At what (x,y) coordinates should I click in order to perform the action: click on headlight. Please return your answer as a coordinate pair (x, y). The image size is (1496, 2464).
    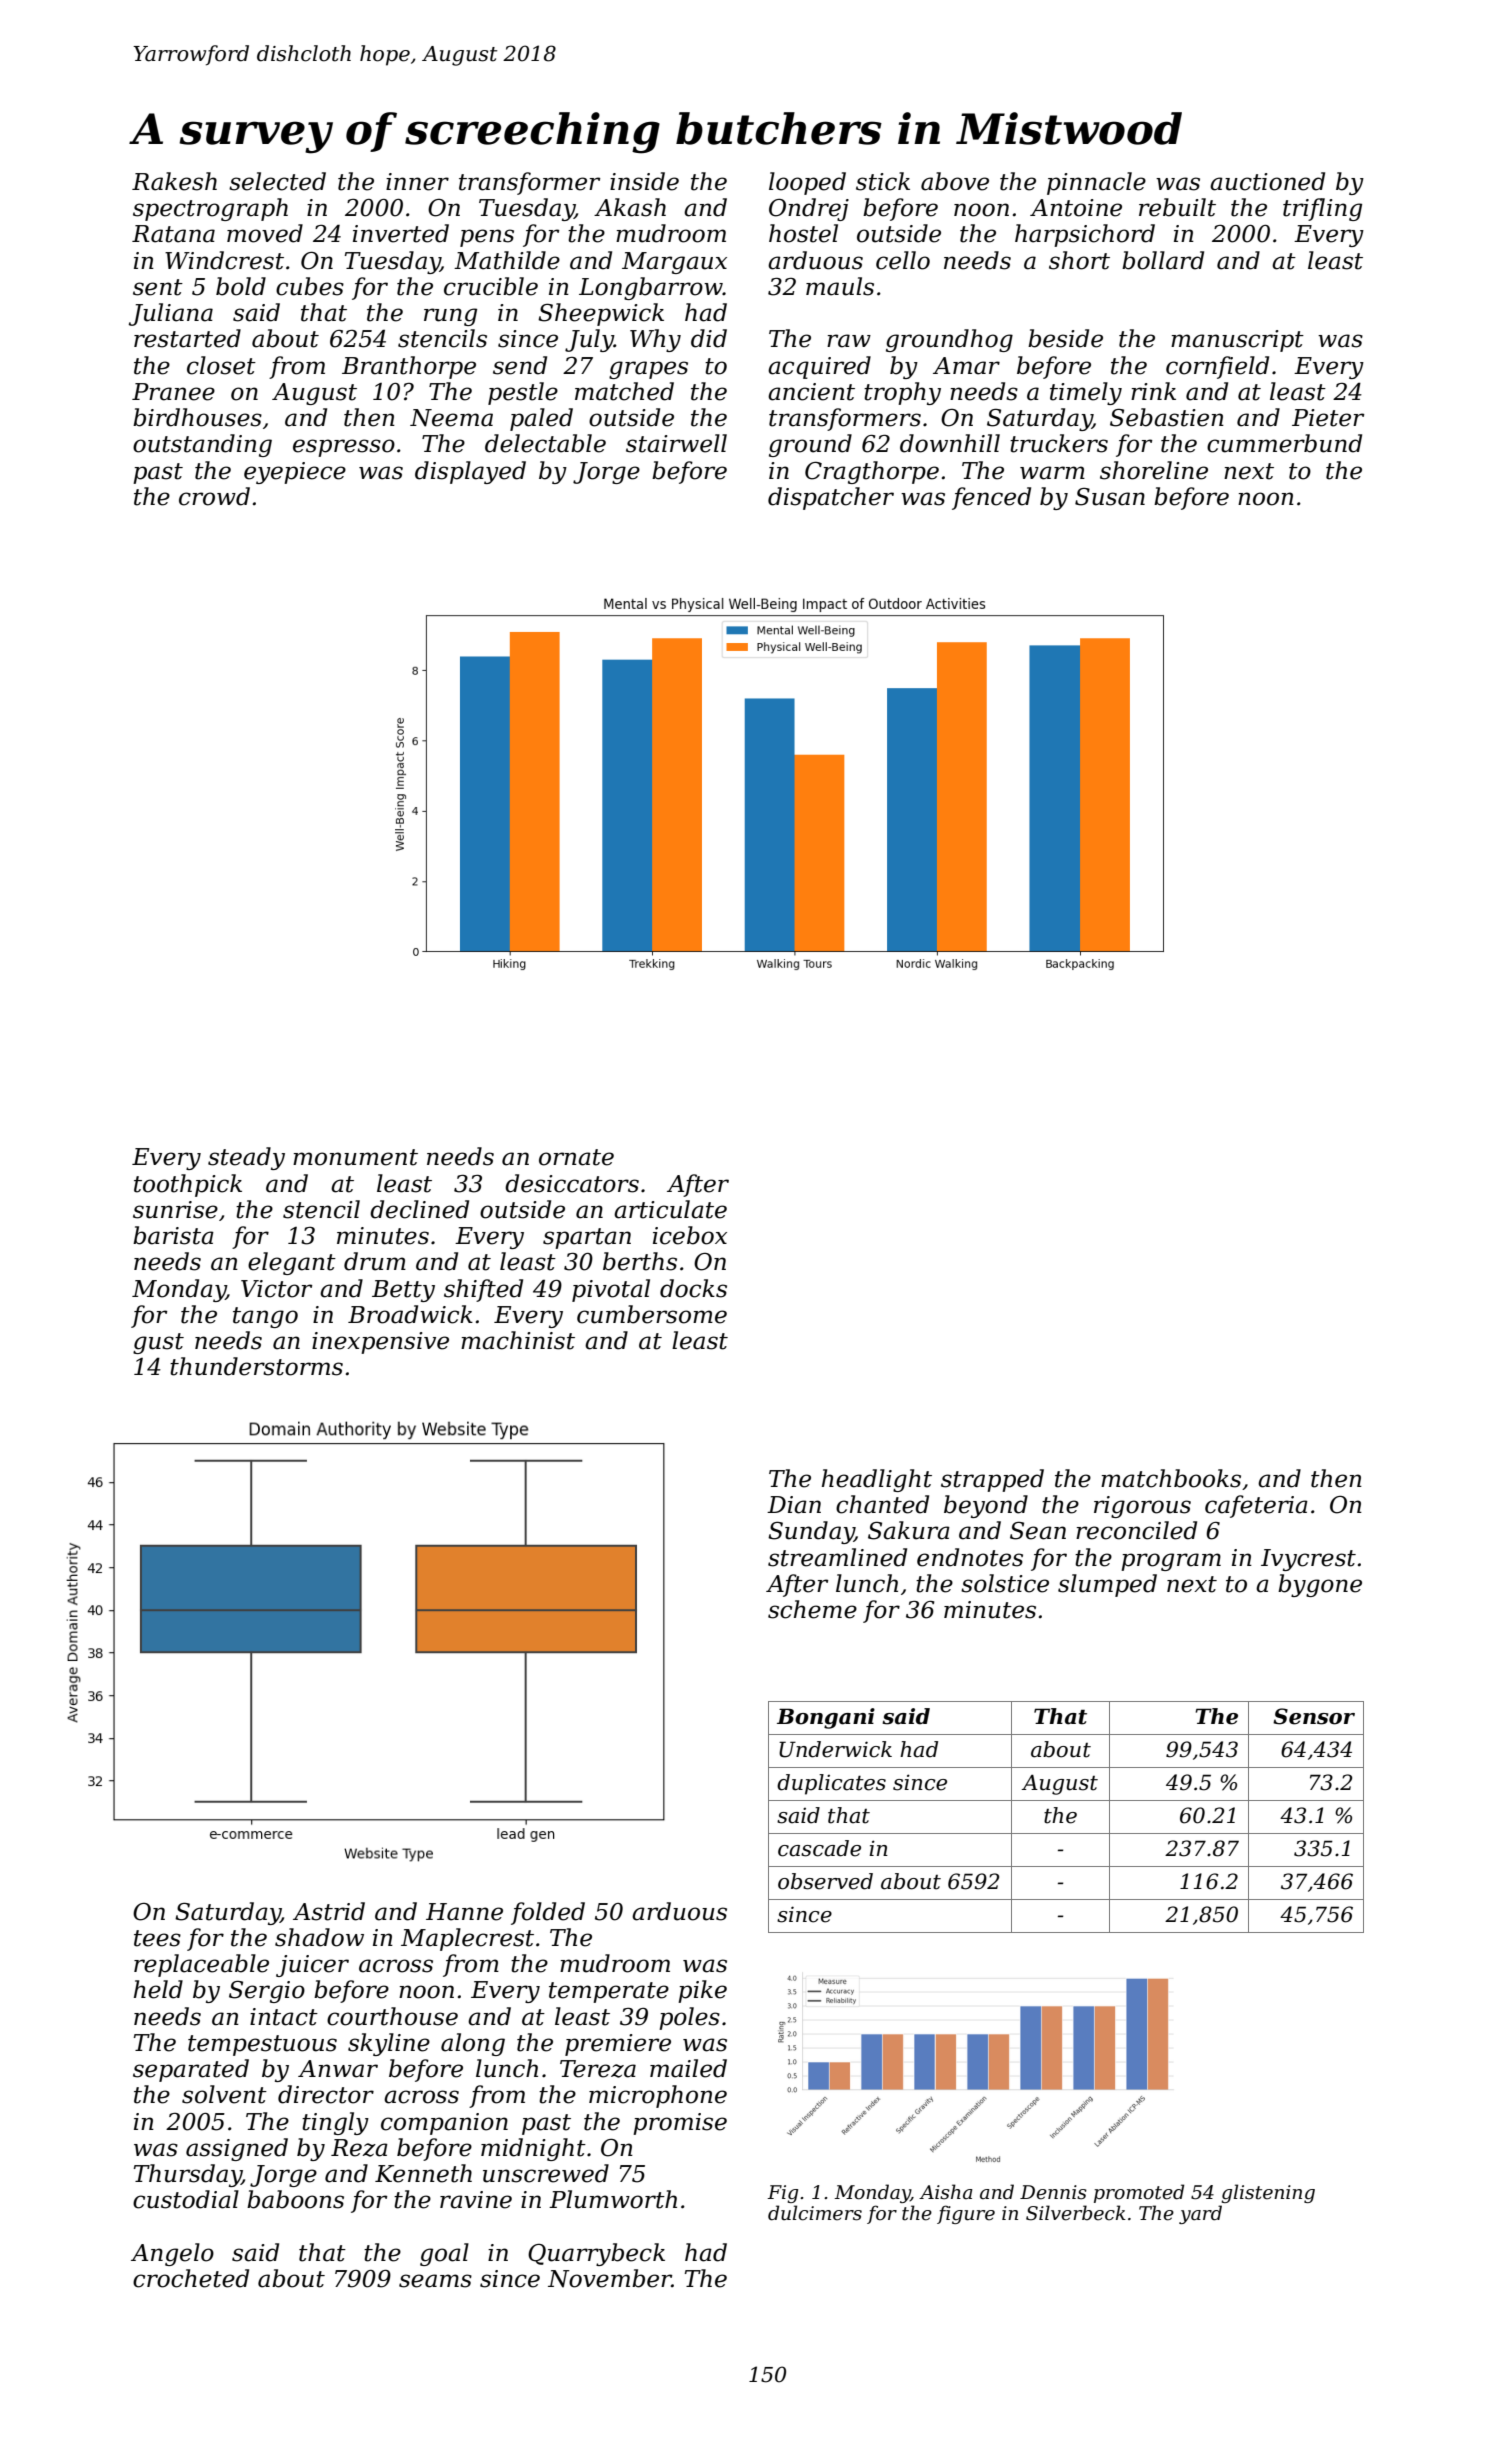
    Looking at the image, I should click on (877, 1480).
